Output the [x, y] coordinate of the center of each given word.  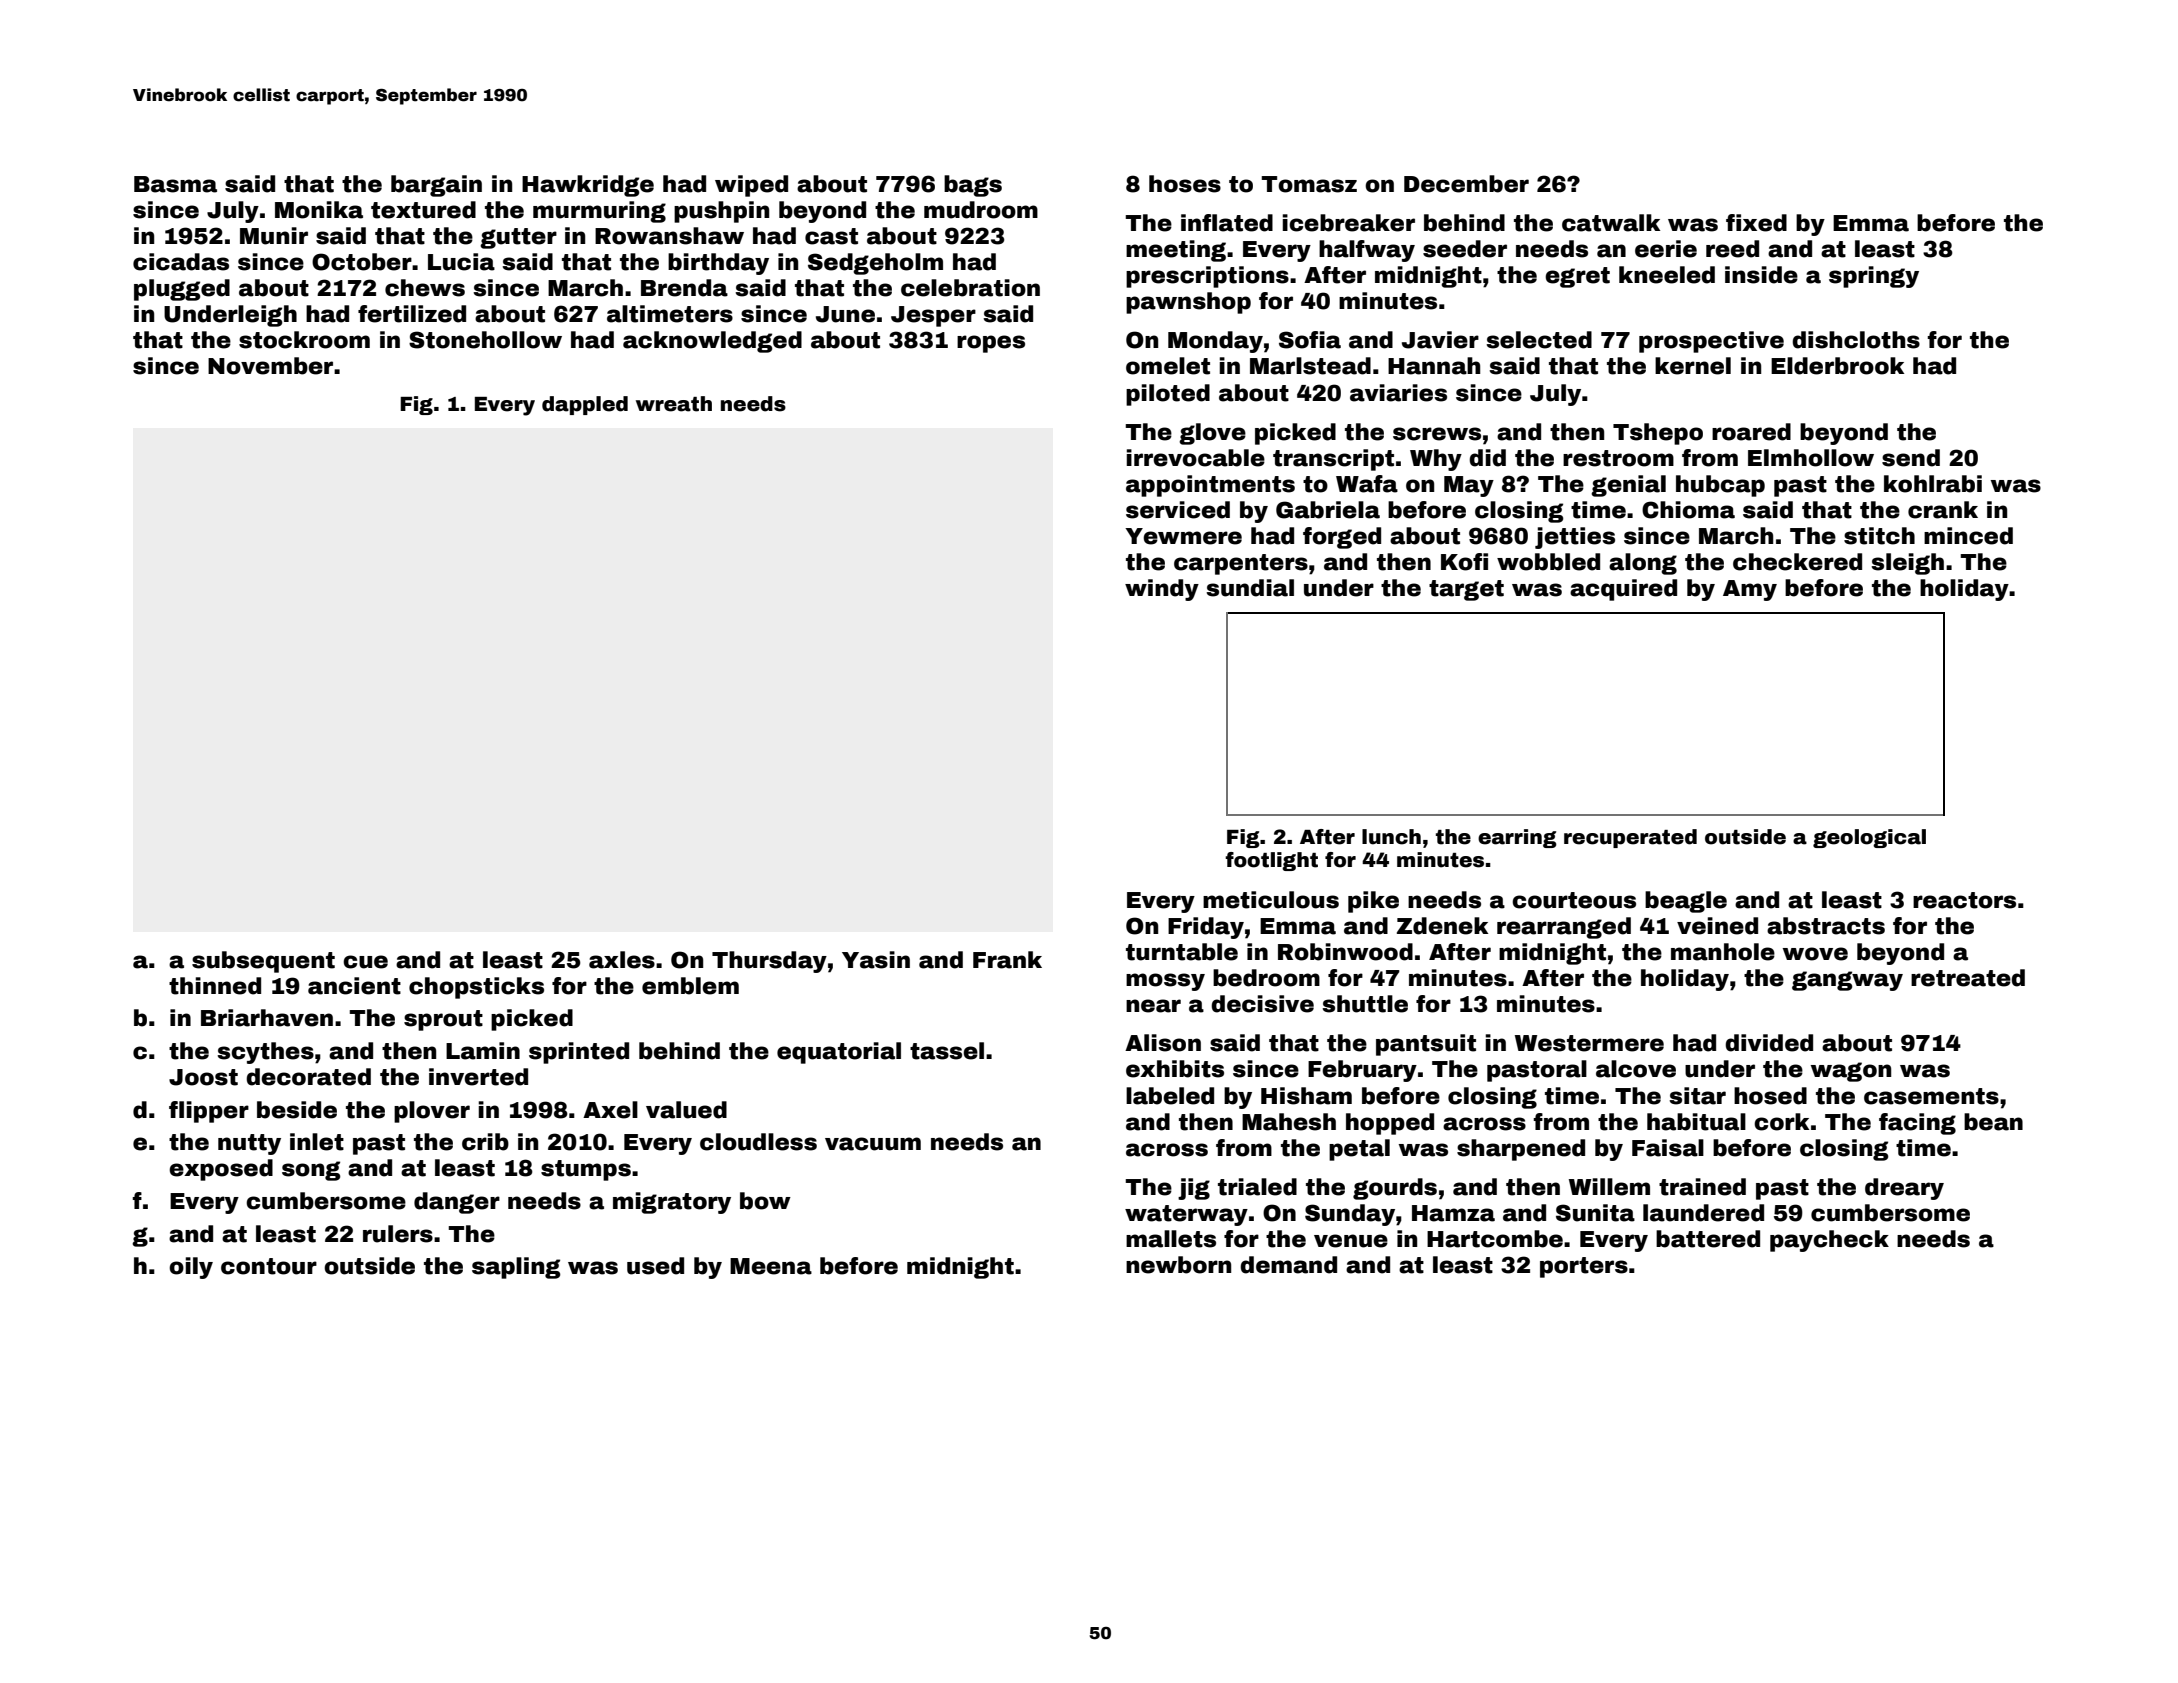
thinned [215, 986]
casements [1931, 1096]
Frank [1007, 960]
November [270, 366]
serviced [1178, 510]
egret [1577, 277]
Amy [1750, 590]
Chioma [1688, 510]
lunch [1391, 837]
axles [622, 960]
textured [423, 210]
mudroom [981, 210]
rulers [398, 1234]
